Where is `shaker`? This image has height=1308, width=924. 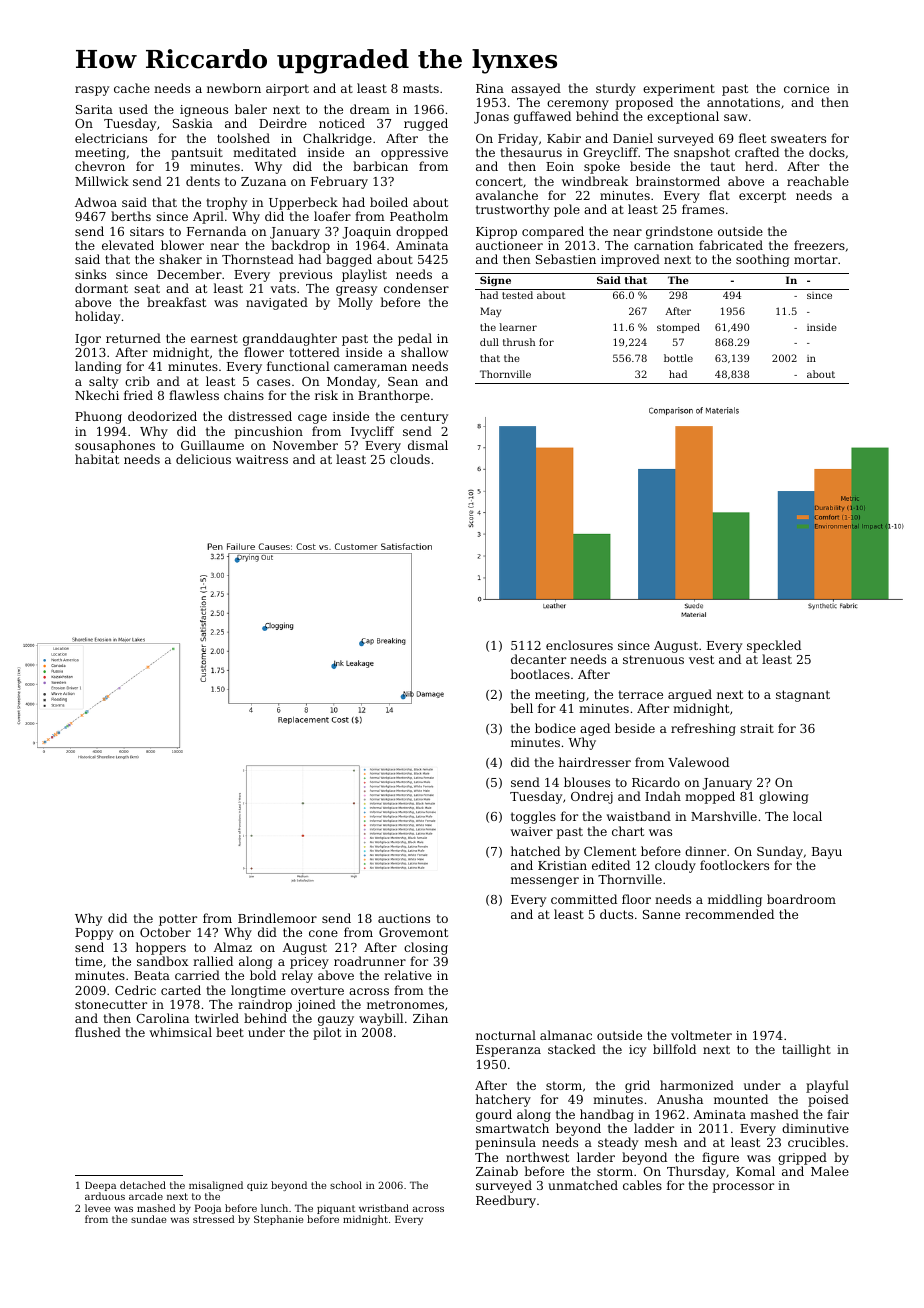 shaker is located at coordinates (180, 259).
